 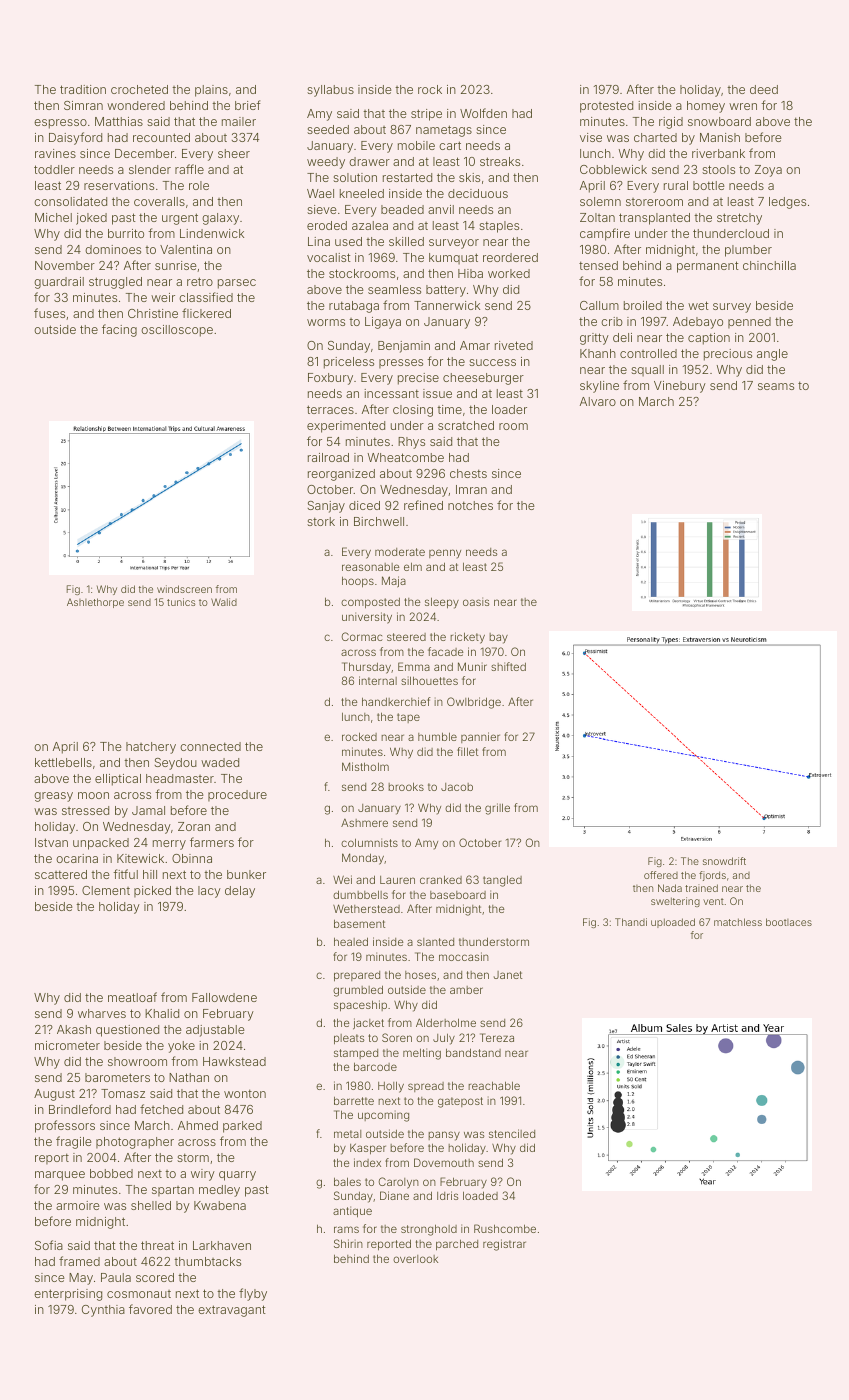 I want to click on offered, so click(x=661, y=875).
